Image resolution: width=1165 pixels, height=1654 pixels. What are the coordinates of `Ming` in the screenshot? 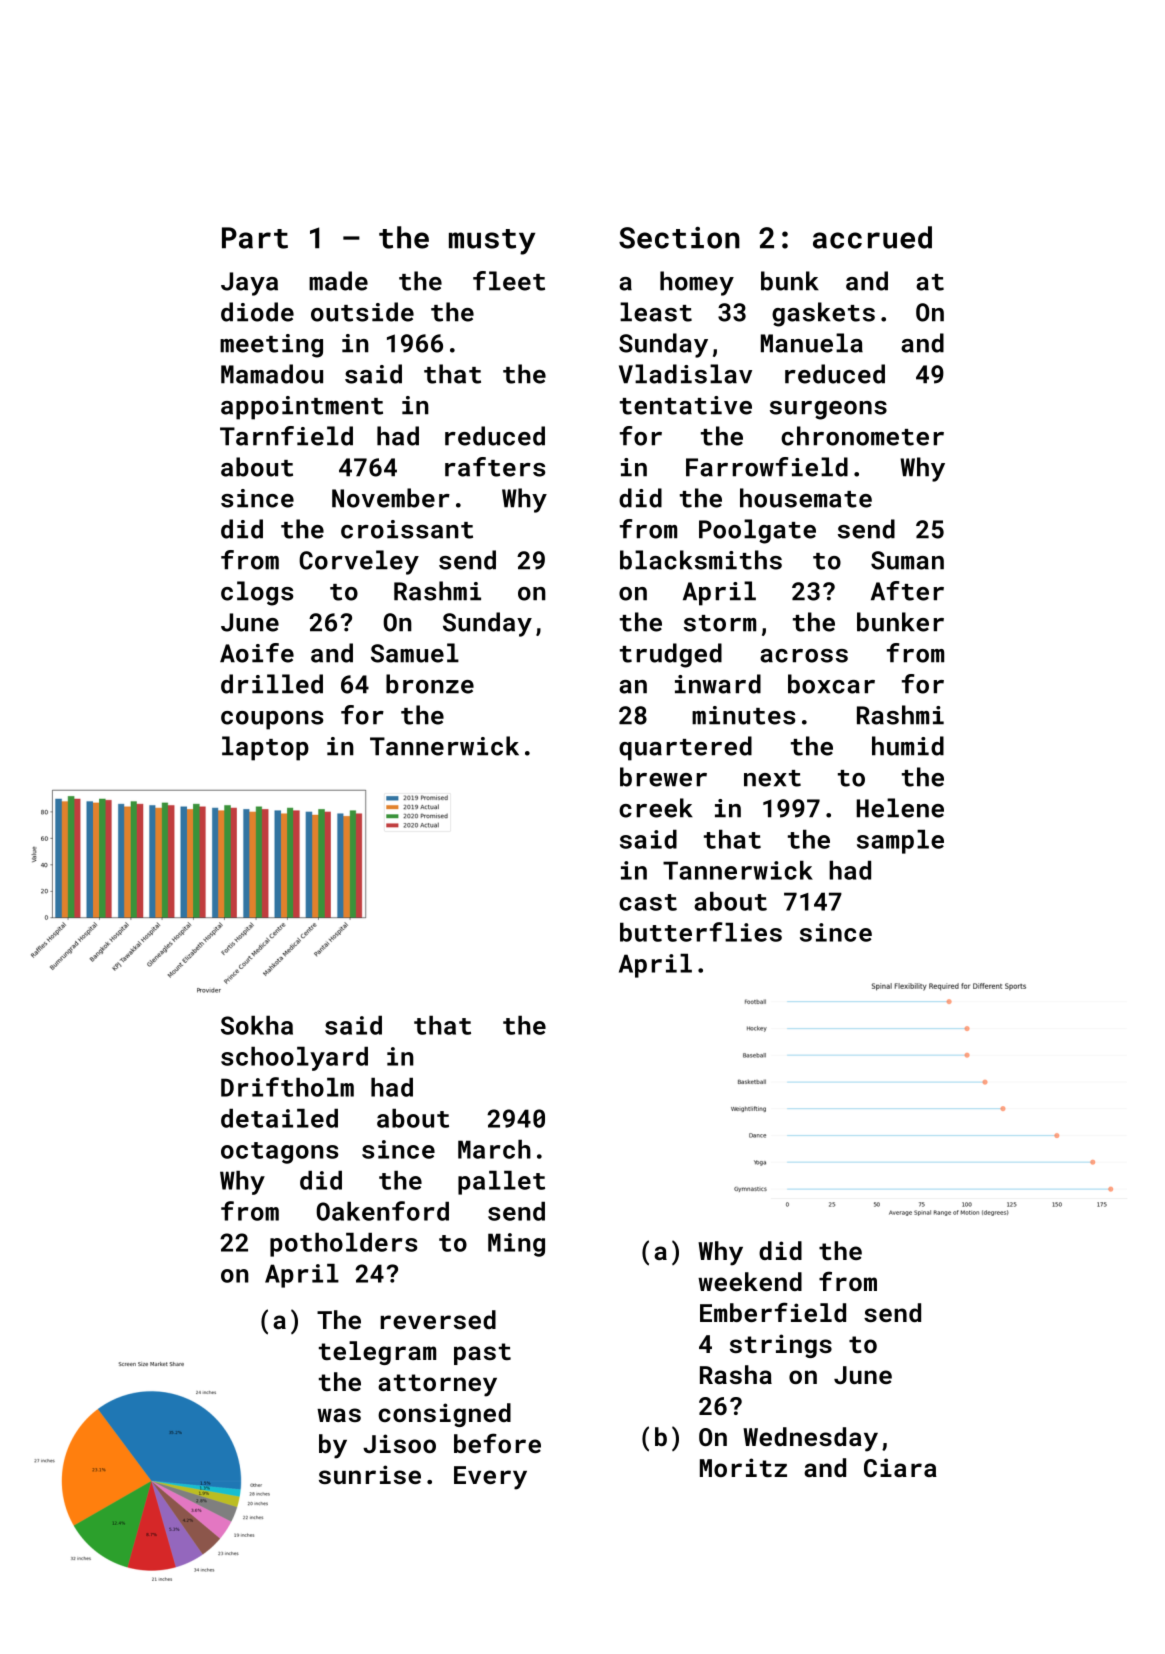 It's located at (516, 1245).
